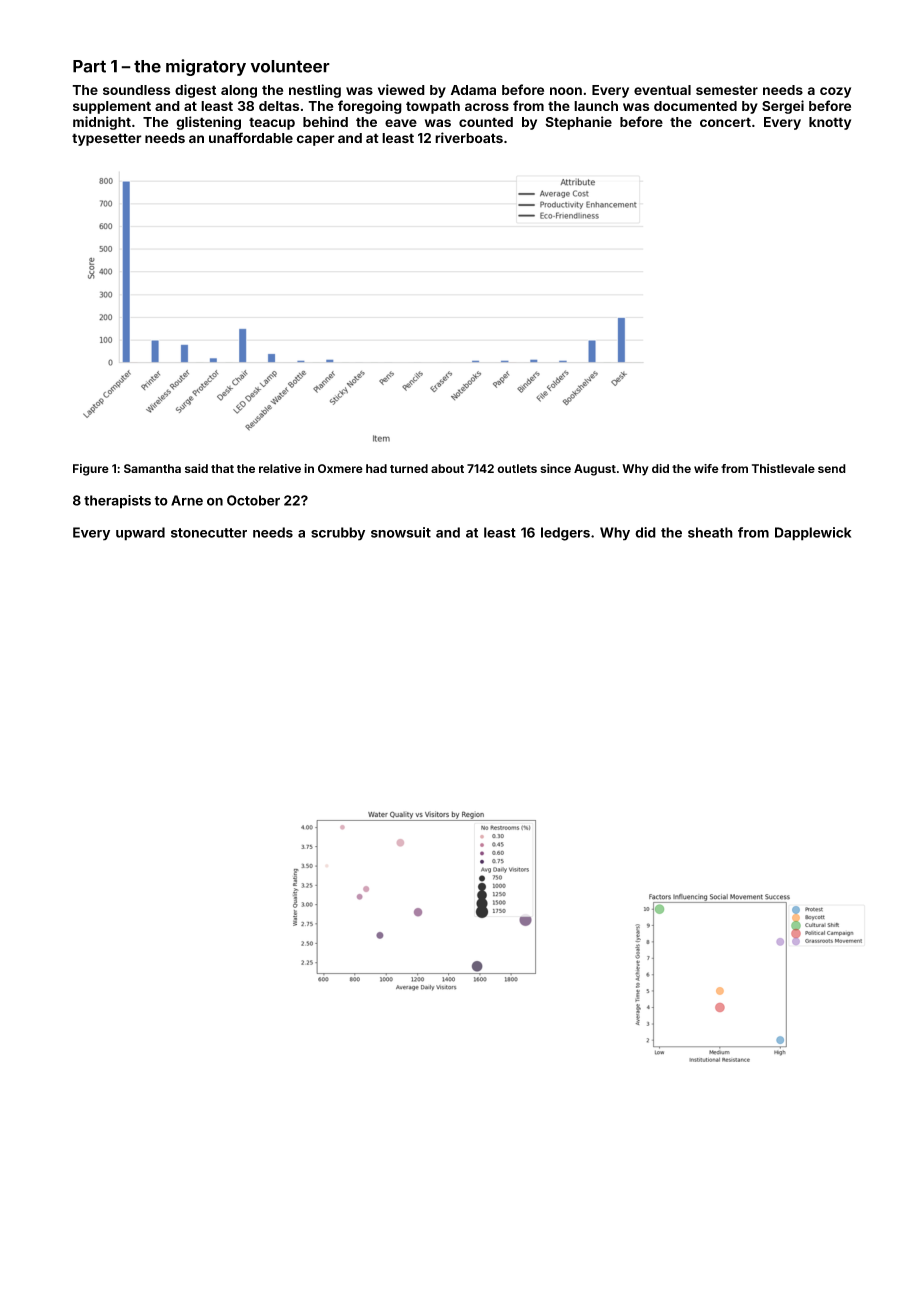  I want to click on cozy, so click(835, 92).
